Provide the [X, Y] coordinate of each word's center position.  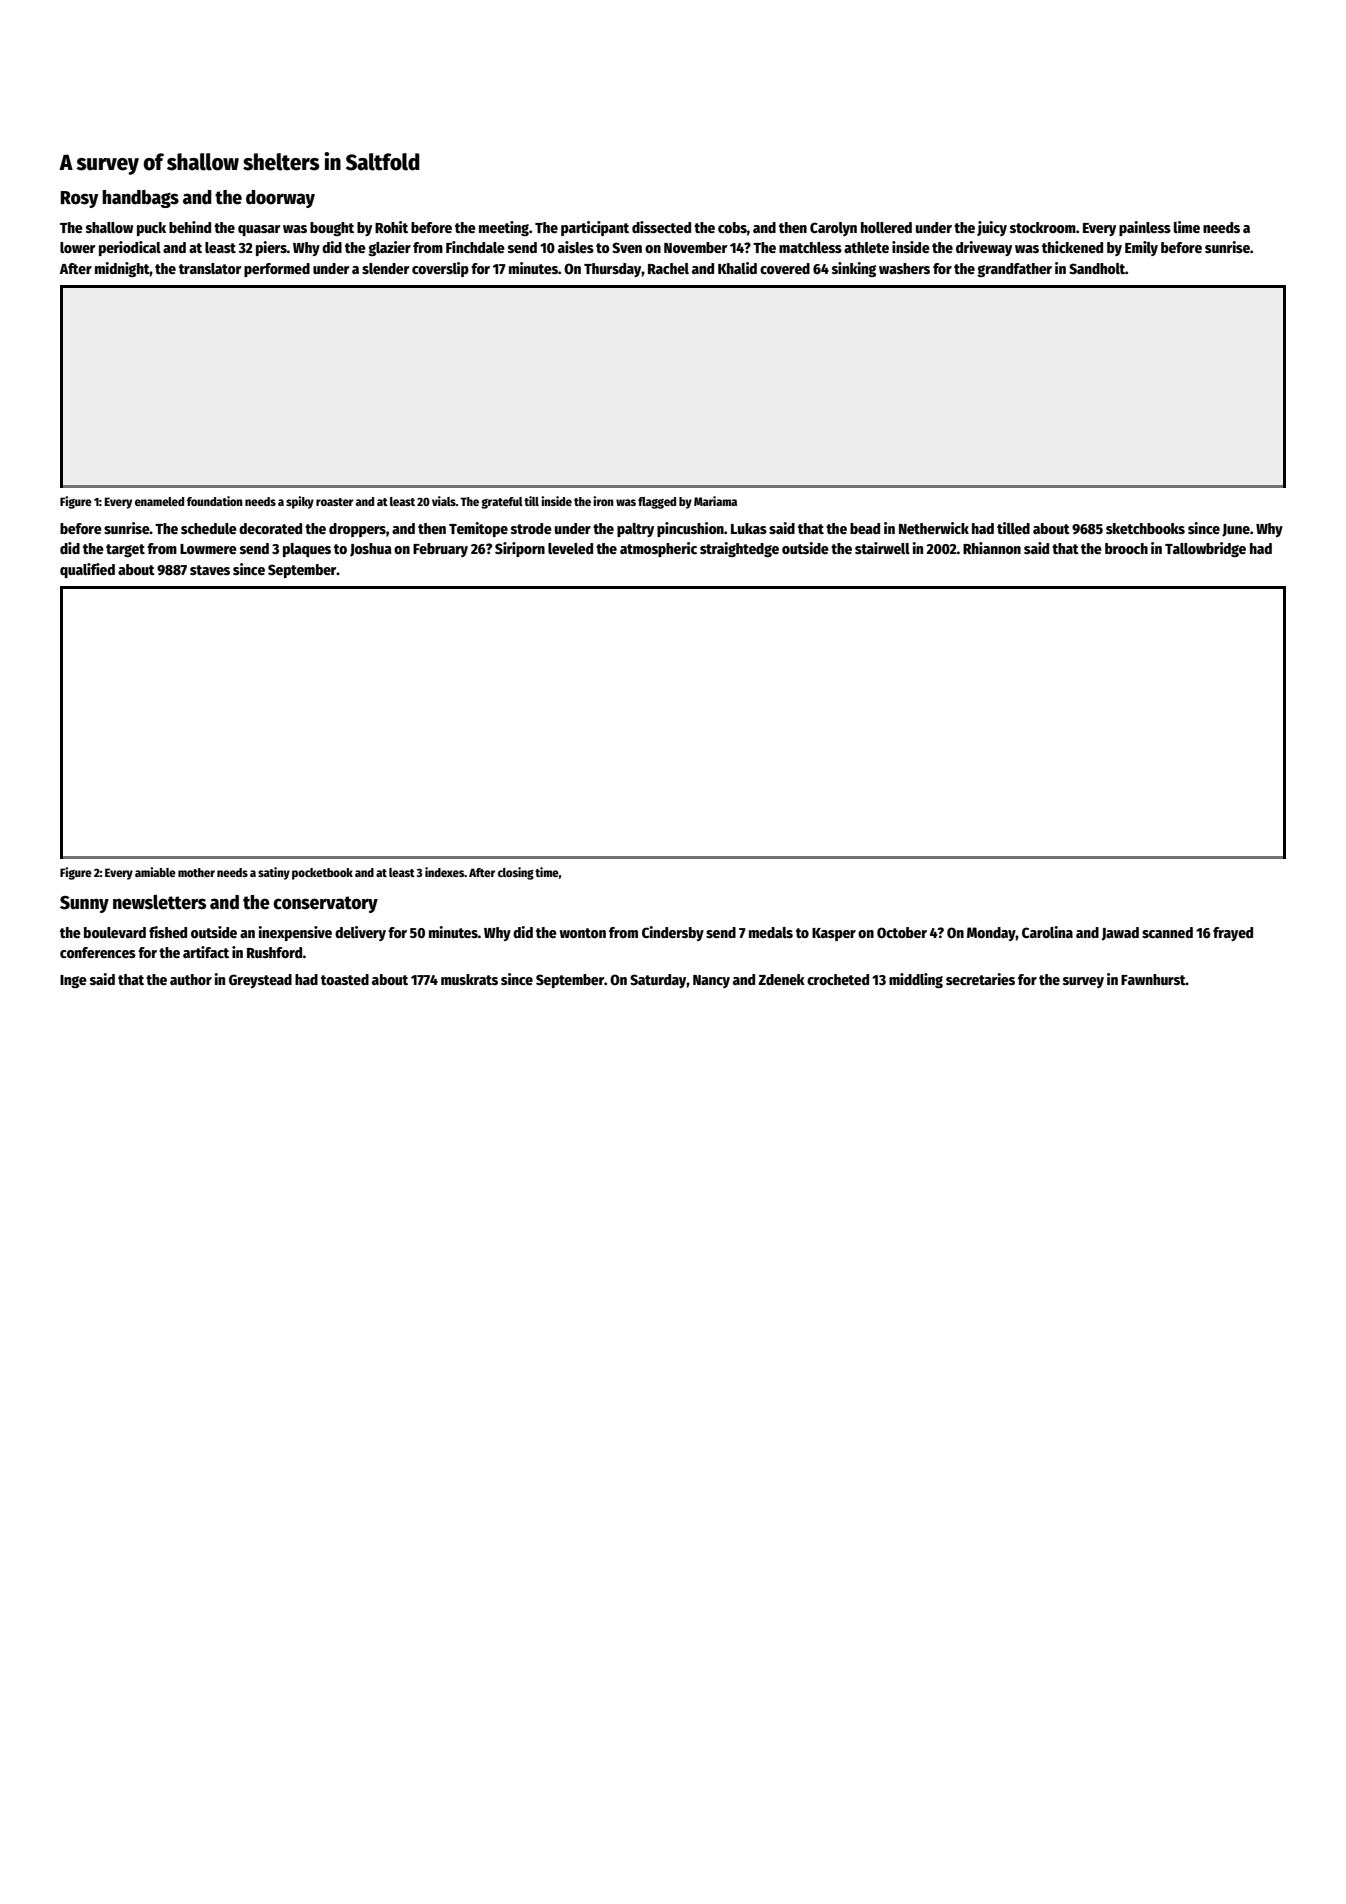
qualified [87, 570]
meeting [504, 228]
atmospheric [658, 549]
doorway [280, 199]
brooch [1126, 548]
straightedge [739, 549]
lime [1187, 227]
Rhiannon [992, 548]
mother [196, 872]
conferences [98, 952]
